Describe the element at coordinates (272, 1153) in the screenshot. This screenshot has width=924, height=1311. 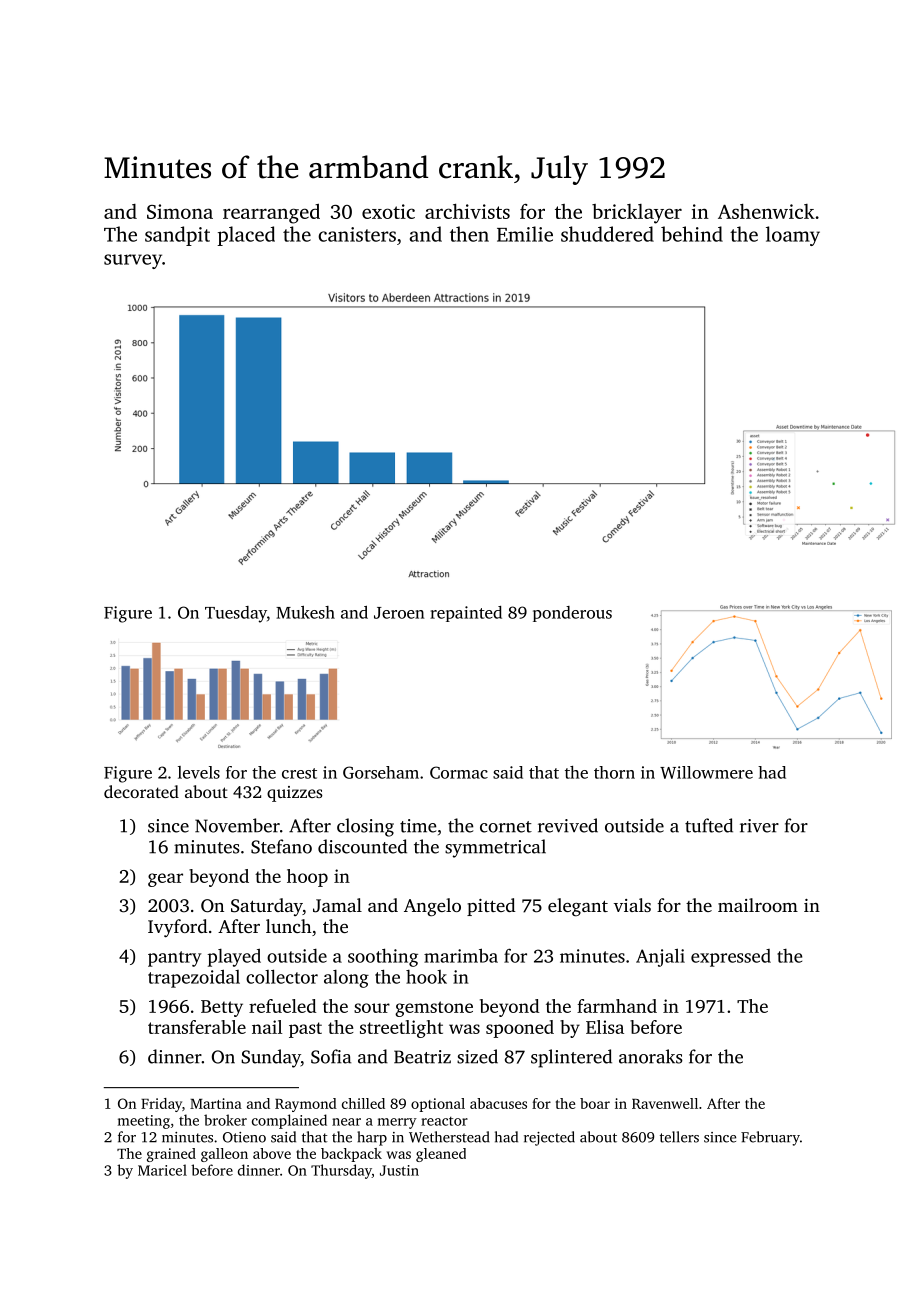
I see `above` at that location.
